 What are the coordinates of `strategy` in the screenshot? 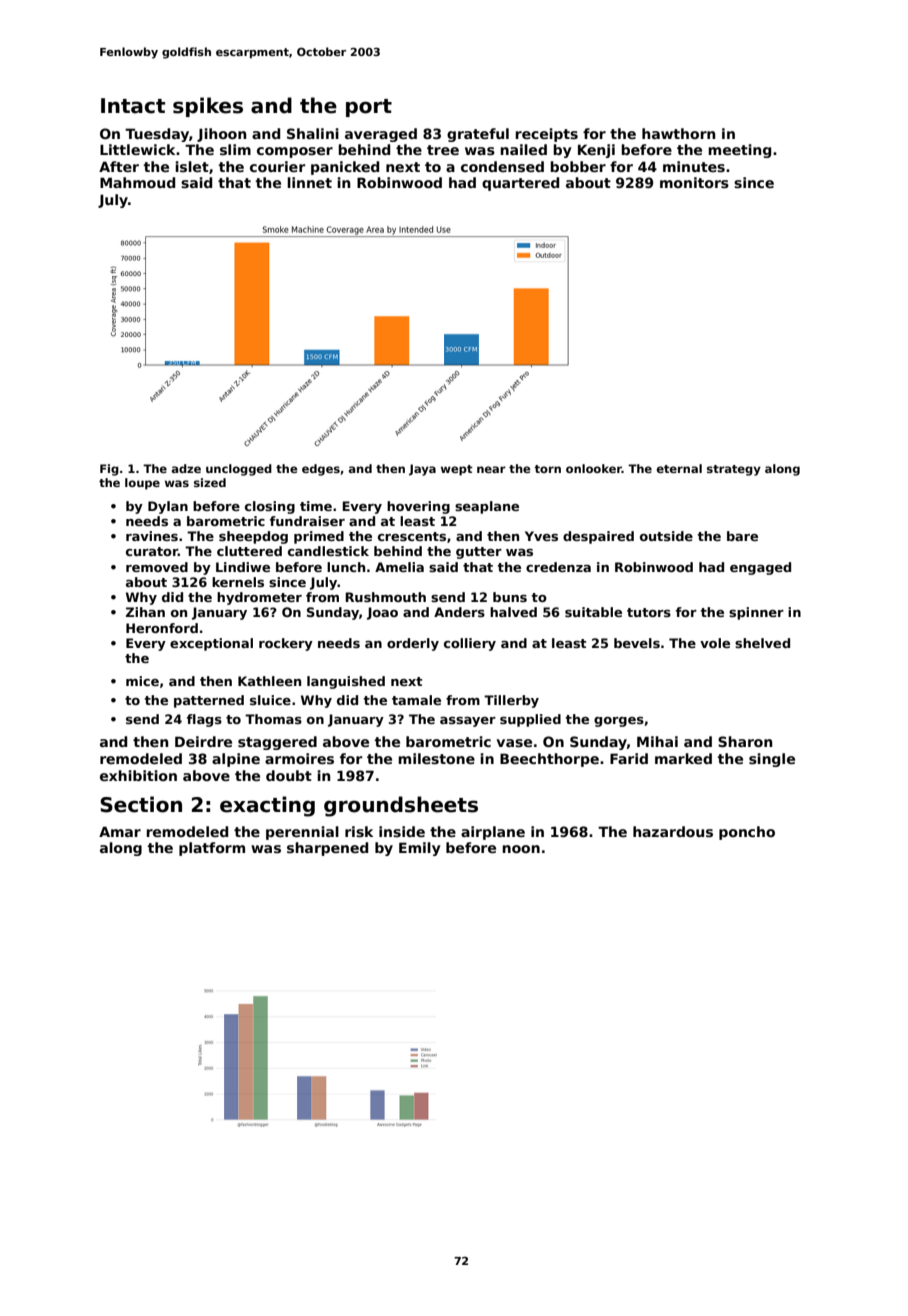 It's located at (734, 470).
